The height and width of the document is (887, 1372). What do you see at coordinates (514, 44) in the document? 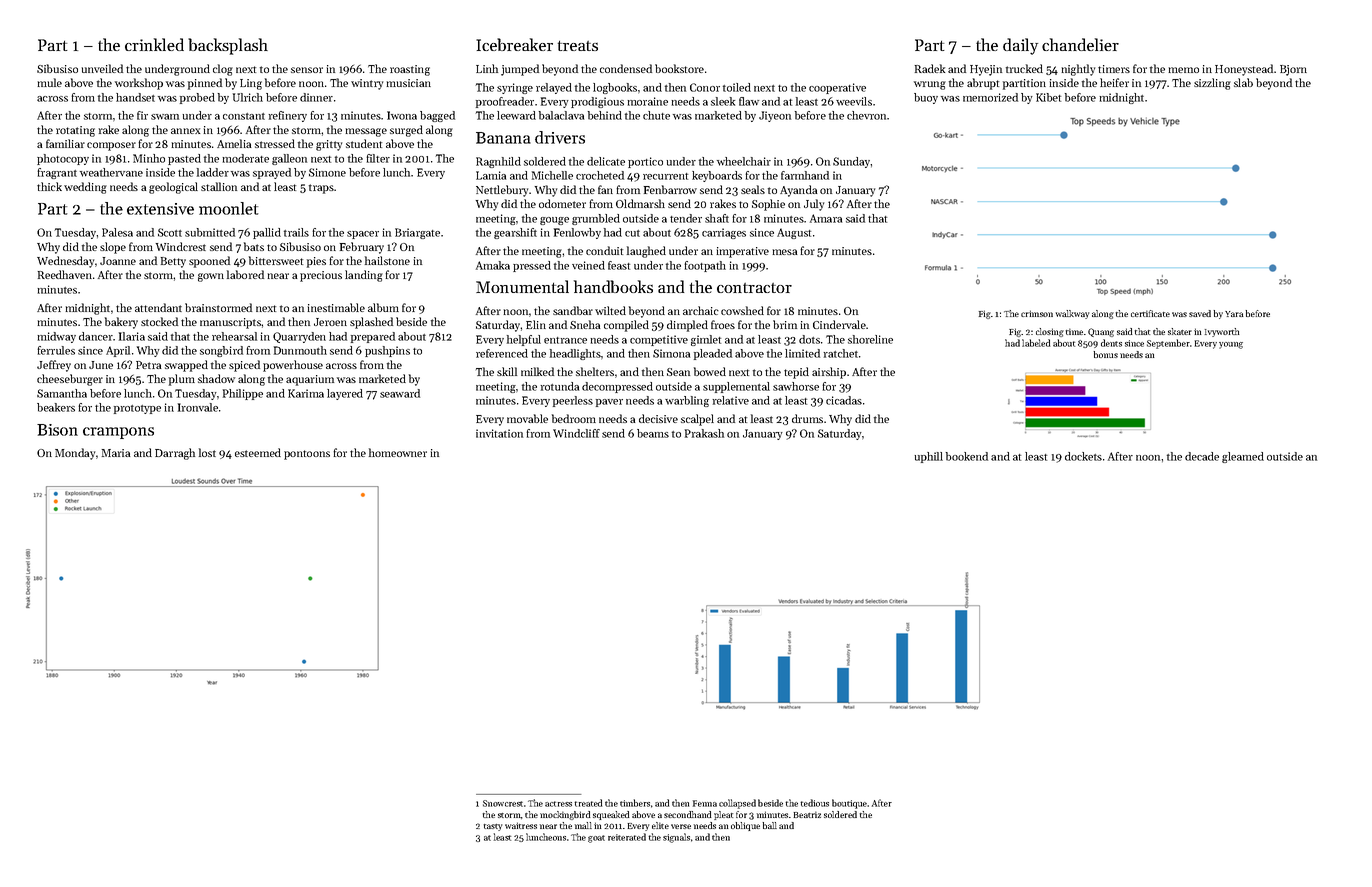
I see `Icebreaker` at bounding box center [514, 44].
